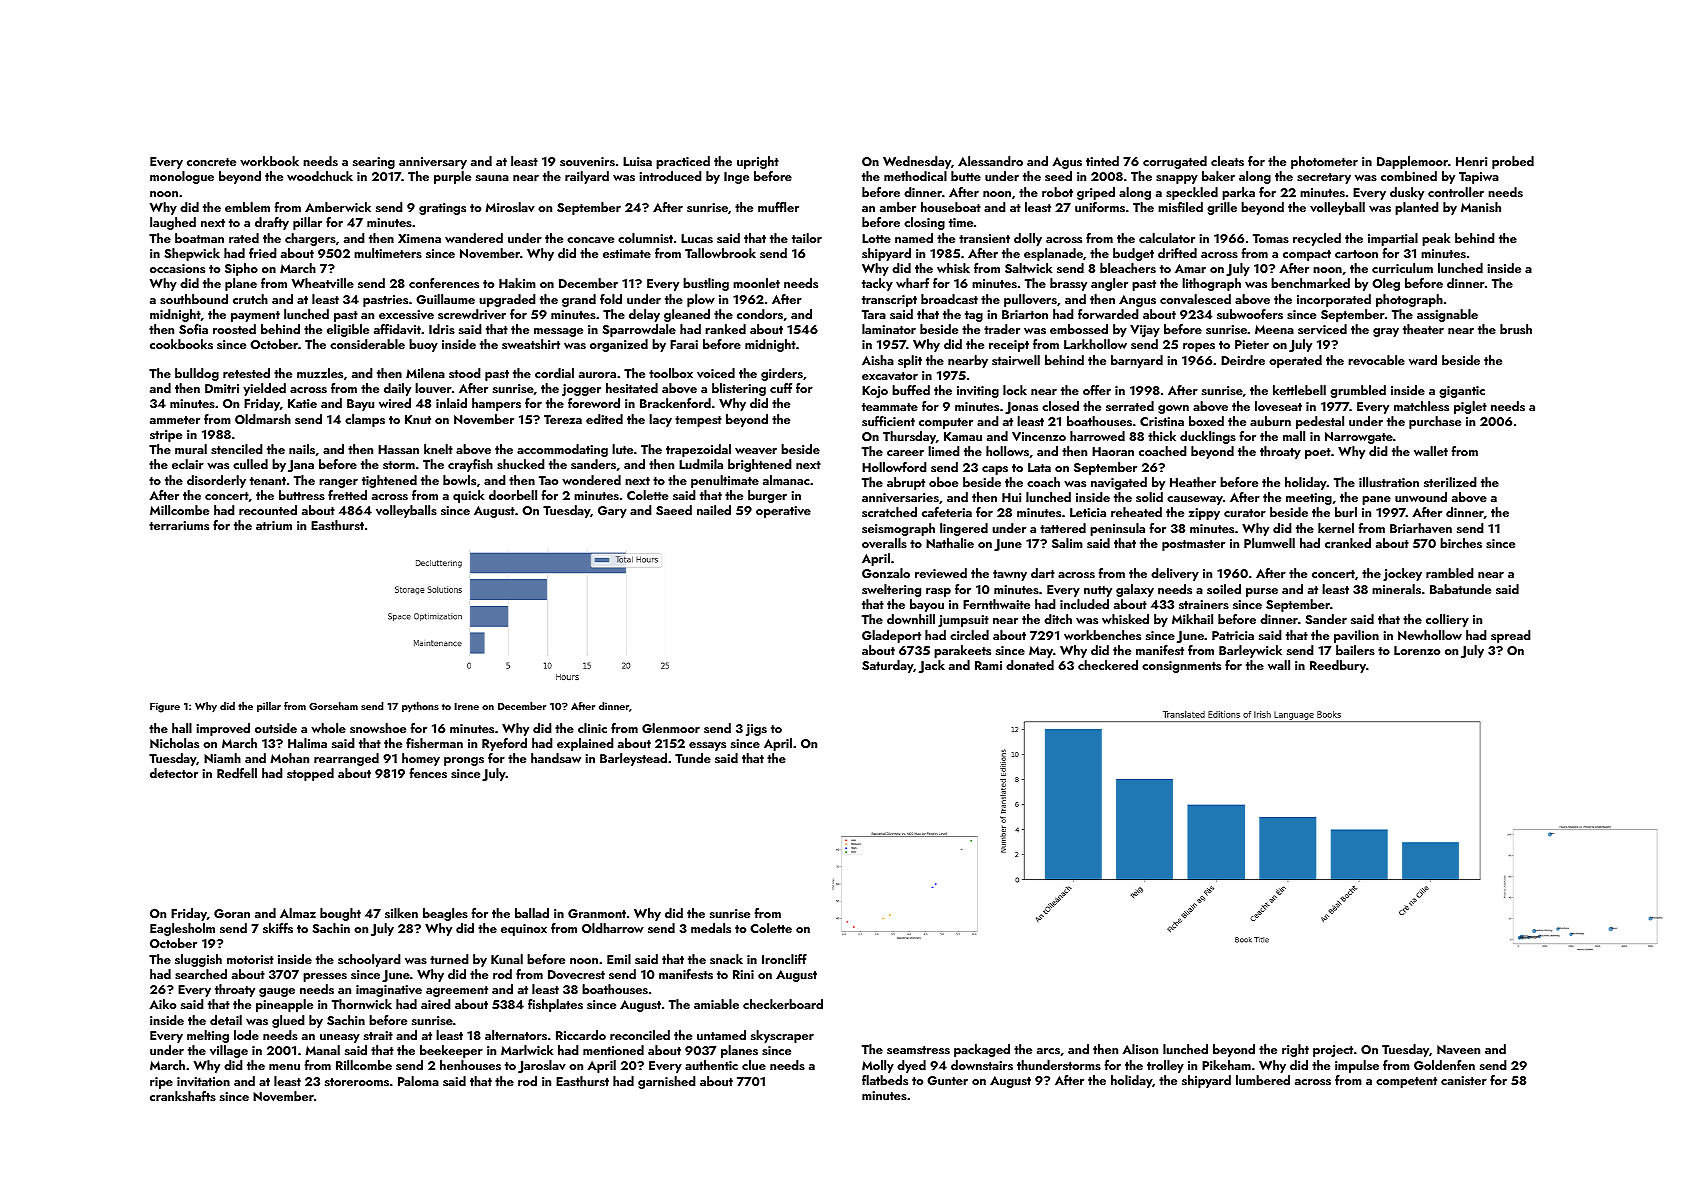 This screenshot has height=1192, width=1686. What do you see at coordinates (250, 959) in the screenshot?
I see `motorist` at bounding box center [250, 959].
